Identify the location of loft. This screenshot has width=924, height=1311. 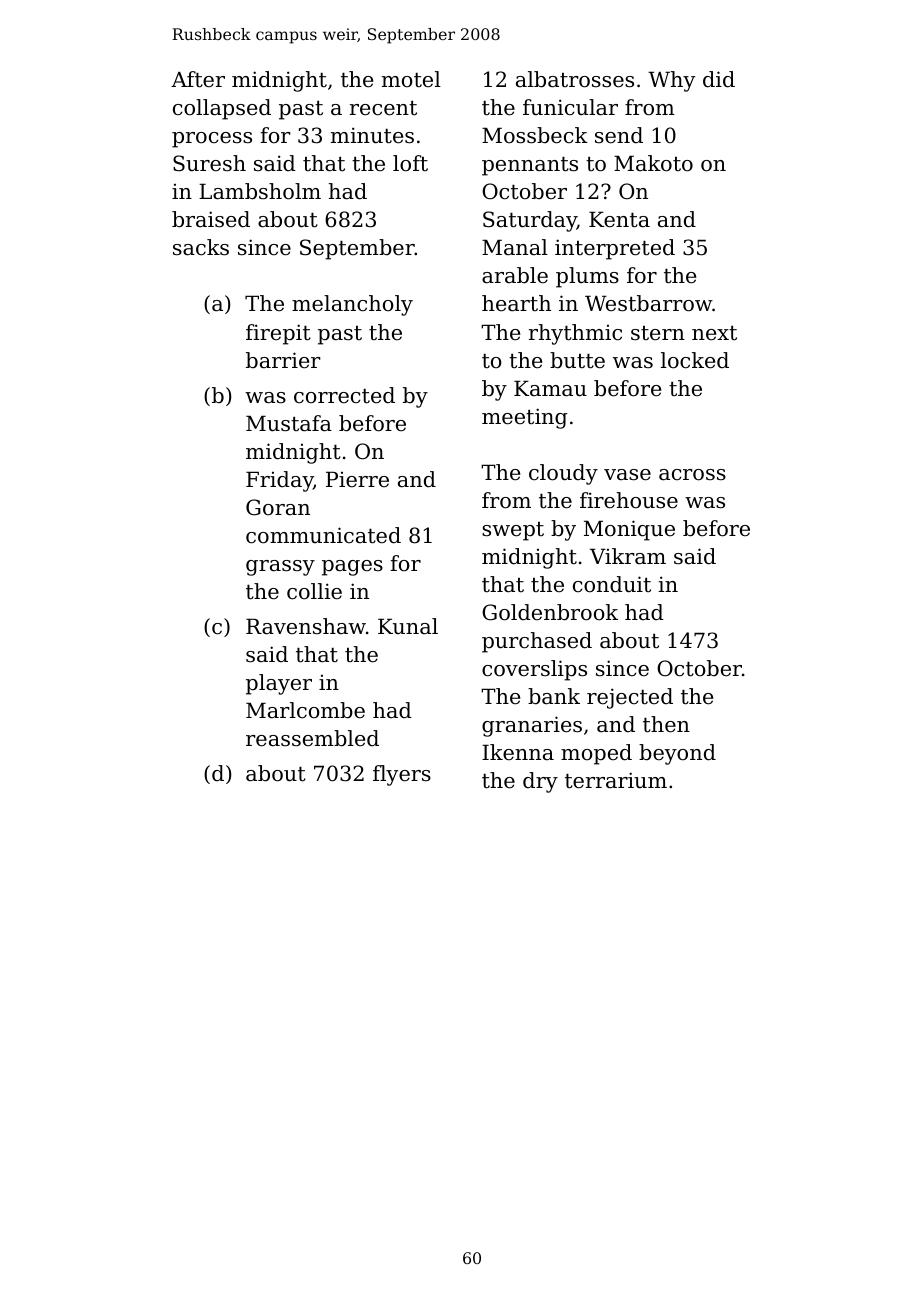
(410, 163).
